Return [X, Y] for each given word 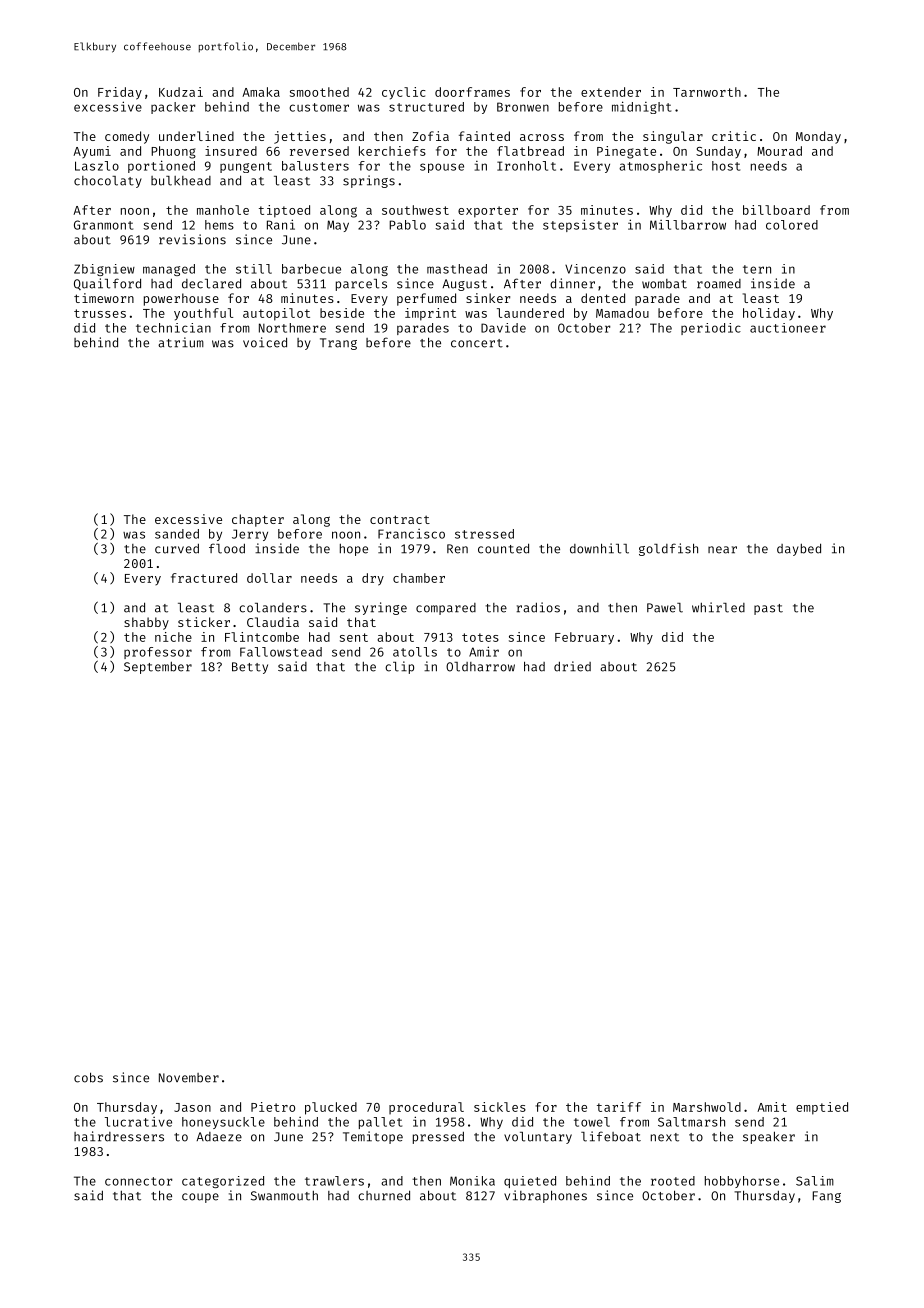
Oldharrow [480, 667]
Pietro [273, 1107]
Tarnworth [707, 92]
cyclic [404, 93]
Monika [472, 1181]
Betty [250, 668]
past [768, 609]
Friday [120, 93]
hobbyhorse [742, 1182]
